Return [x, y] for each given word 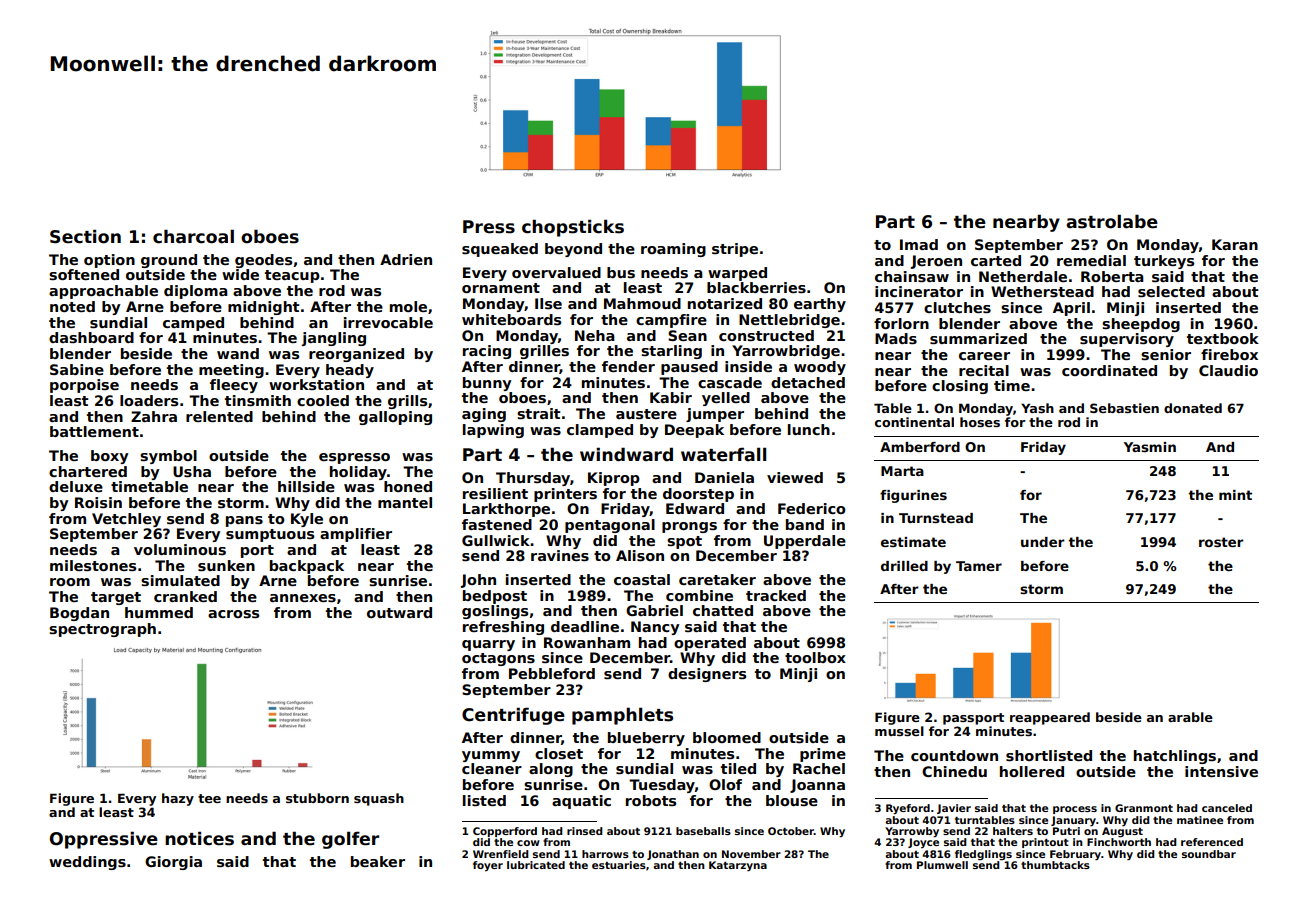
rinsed [585, 831]
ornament [501, 288]
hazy [178, 799]
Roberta [1112, 276]
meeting [231, 371]
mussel [899, 731]
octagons [498, 659]
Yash [1037, 408]
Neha [595, 335]
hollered [1032, 771]
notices [199, 838]
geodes [263, 261]
